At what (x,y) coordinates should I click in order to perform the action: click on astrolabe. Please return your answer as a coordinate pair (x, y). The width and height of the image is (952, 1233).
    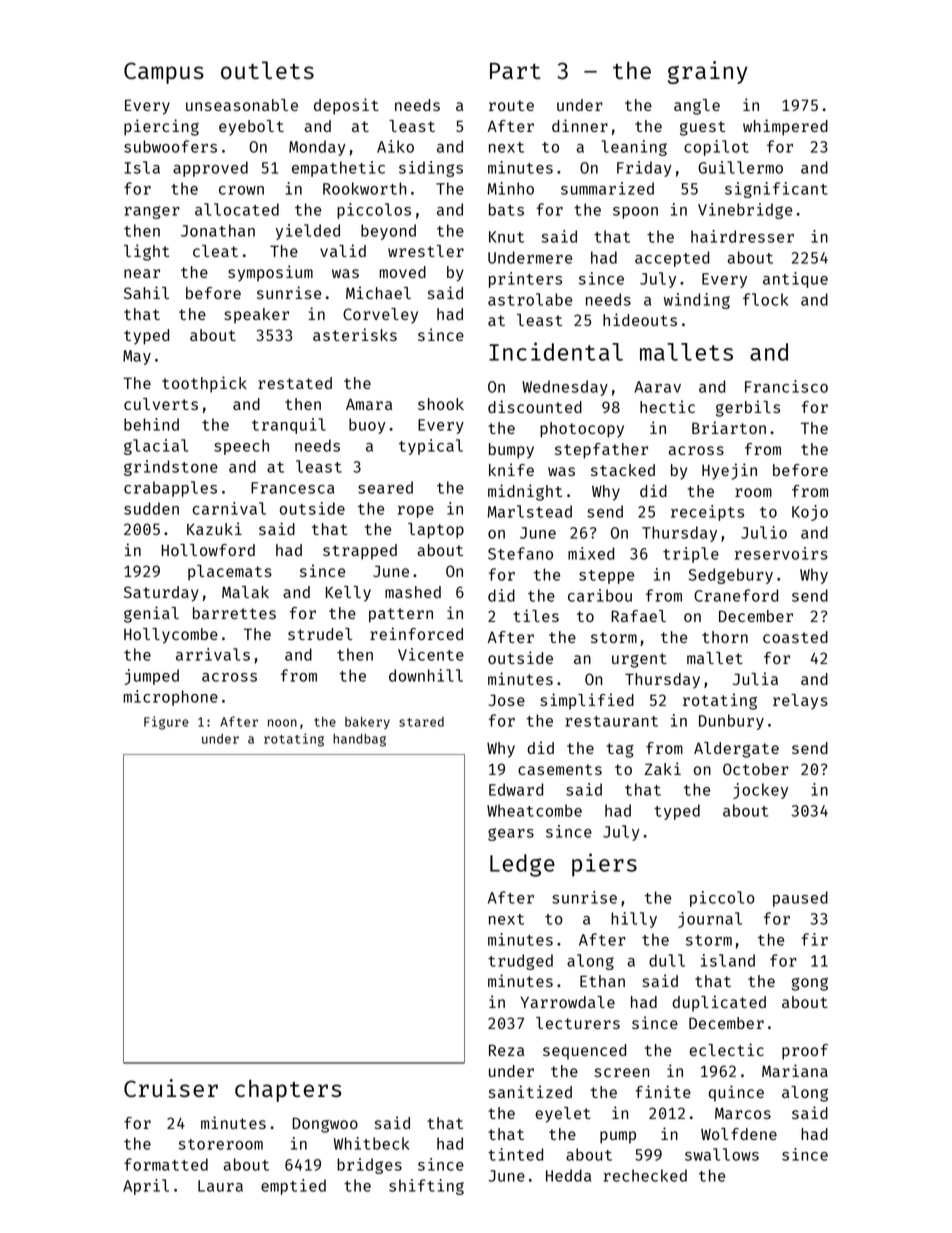
    Looking at the image, I should click on (530, 299).
